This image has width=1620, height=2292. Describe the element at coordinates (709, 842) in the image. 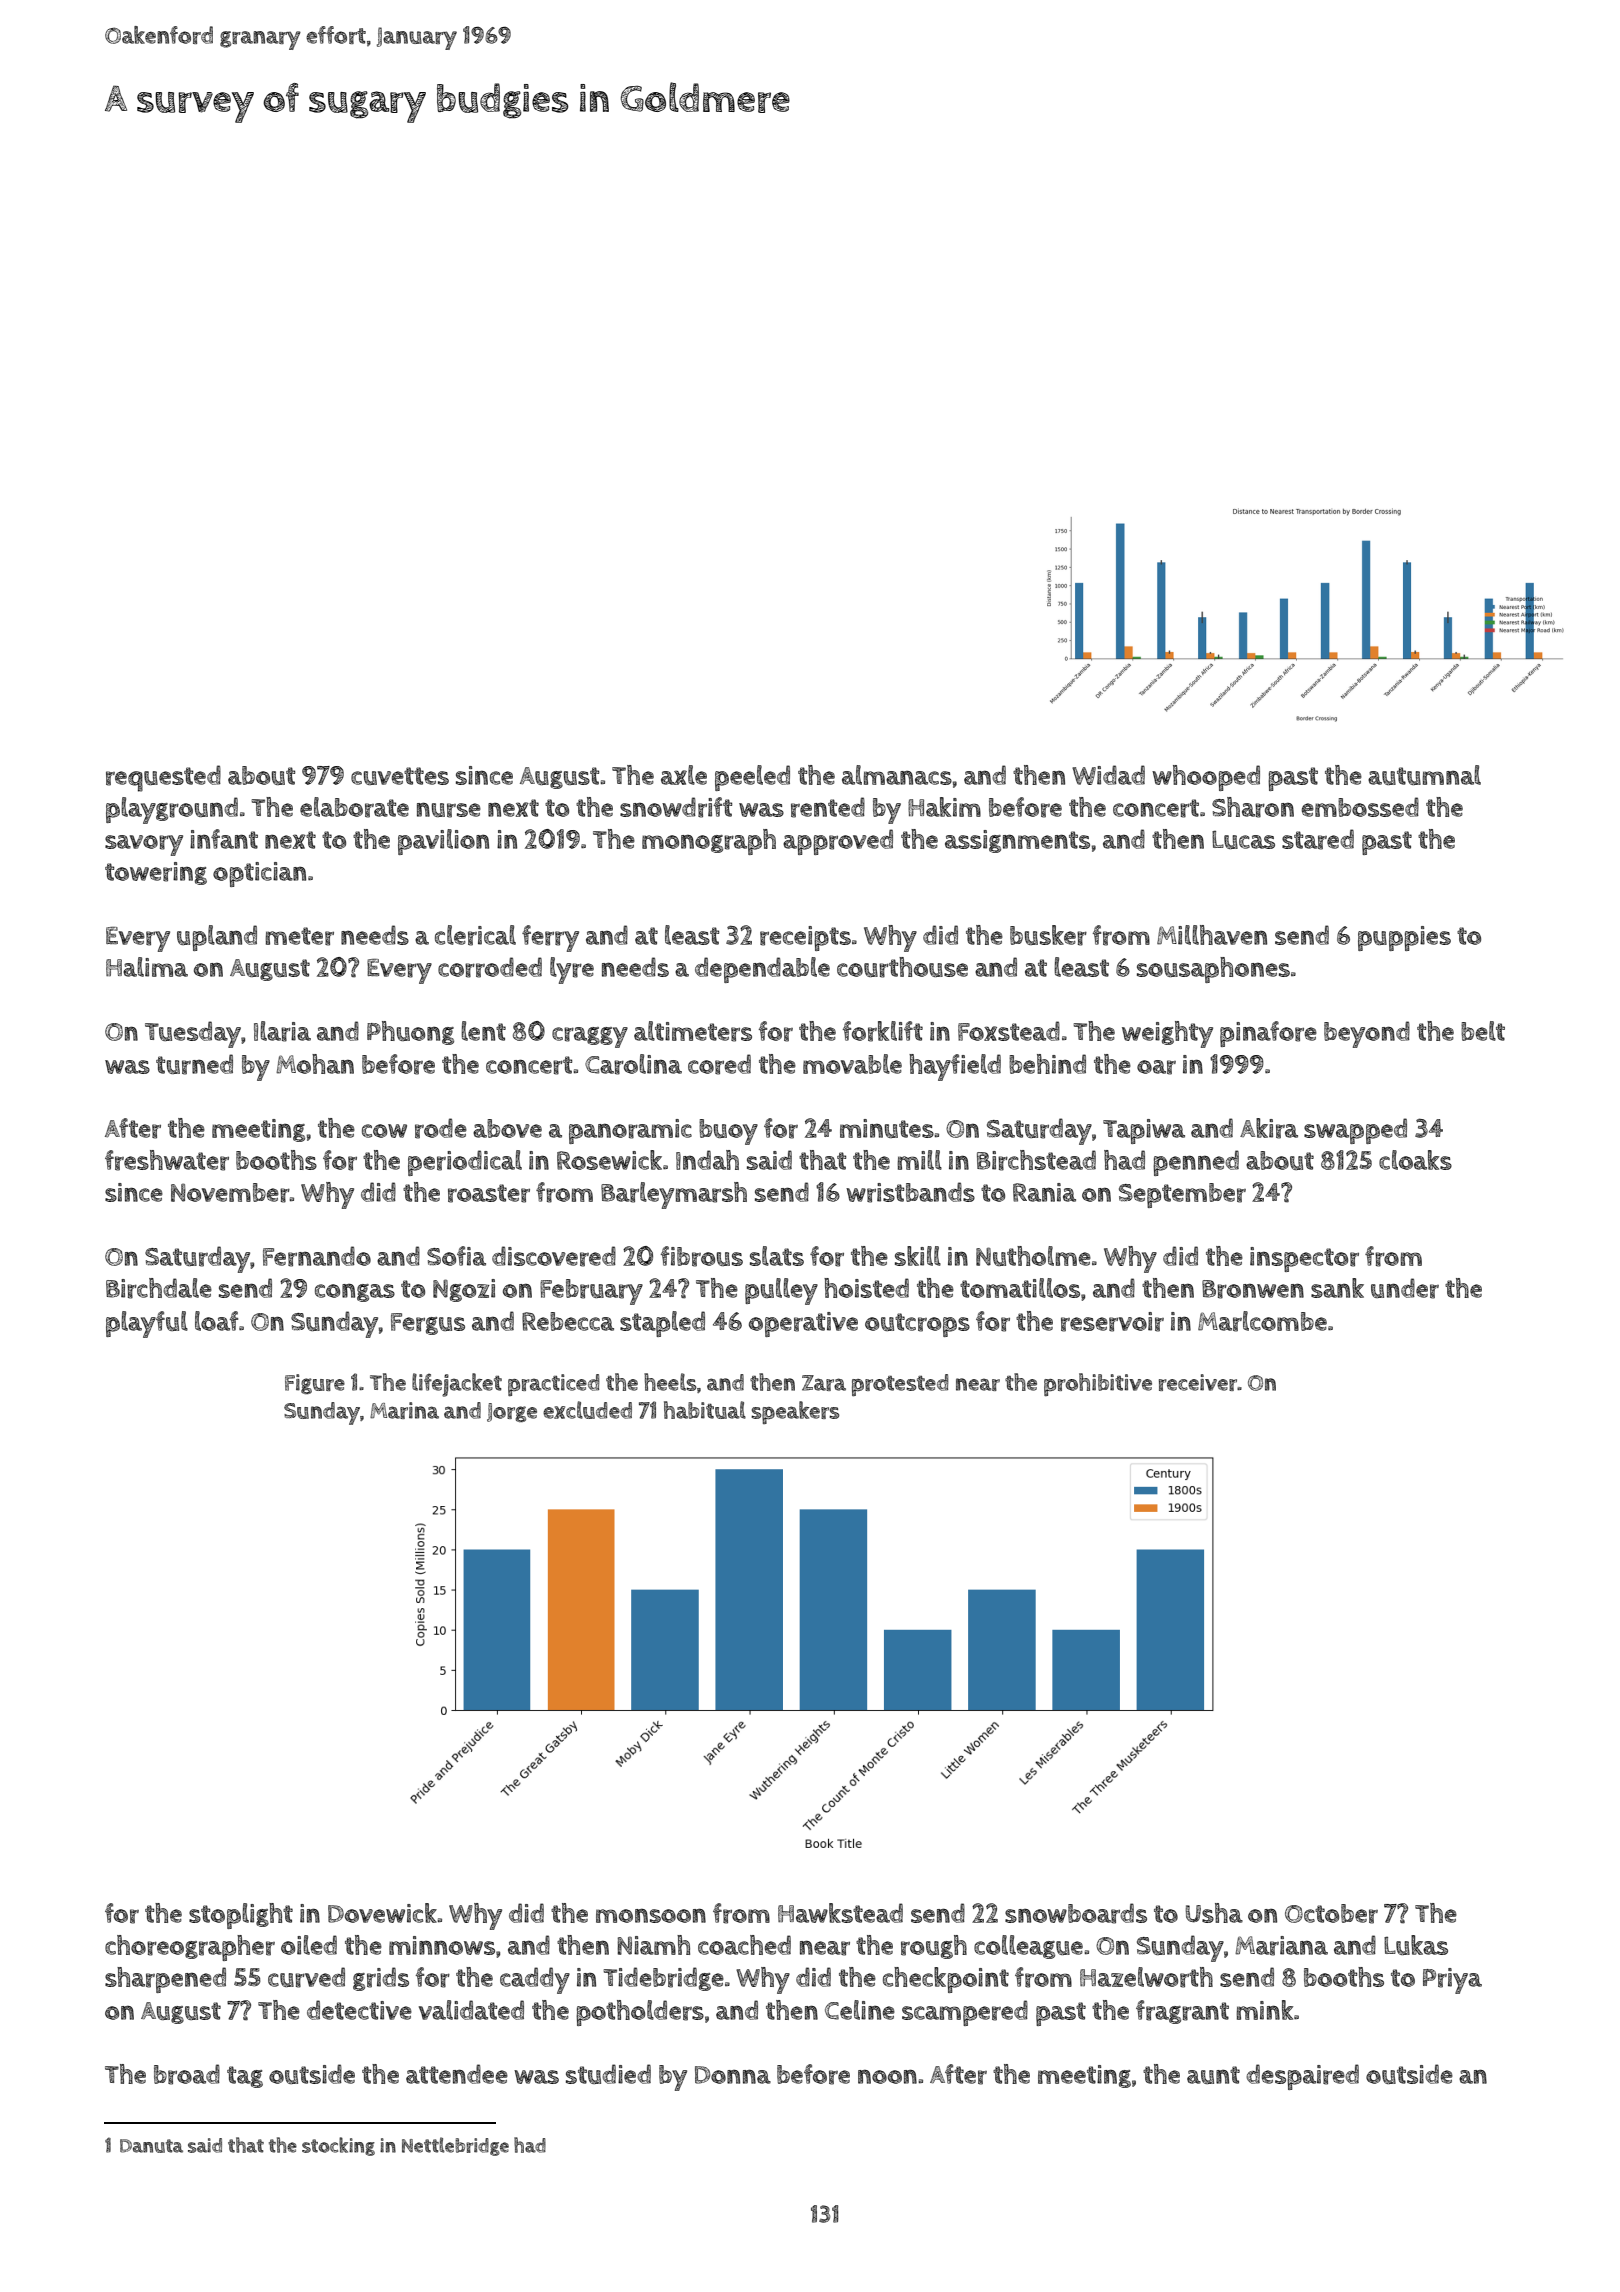

I see `monograph` at that location.
